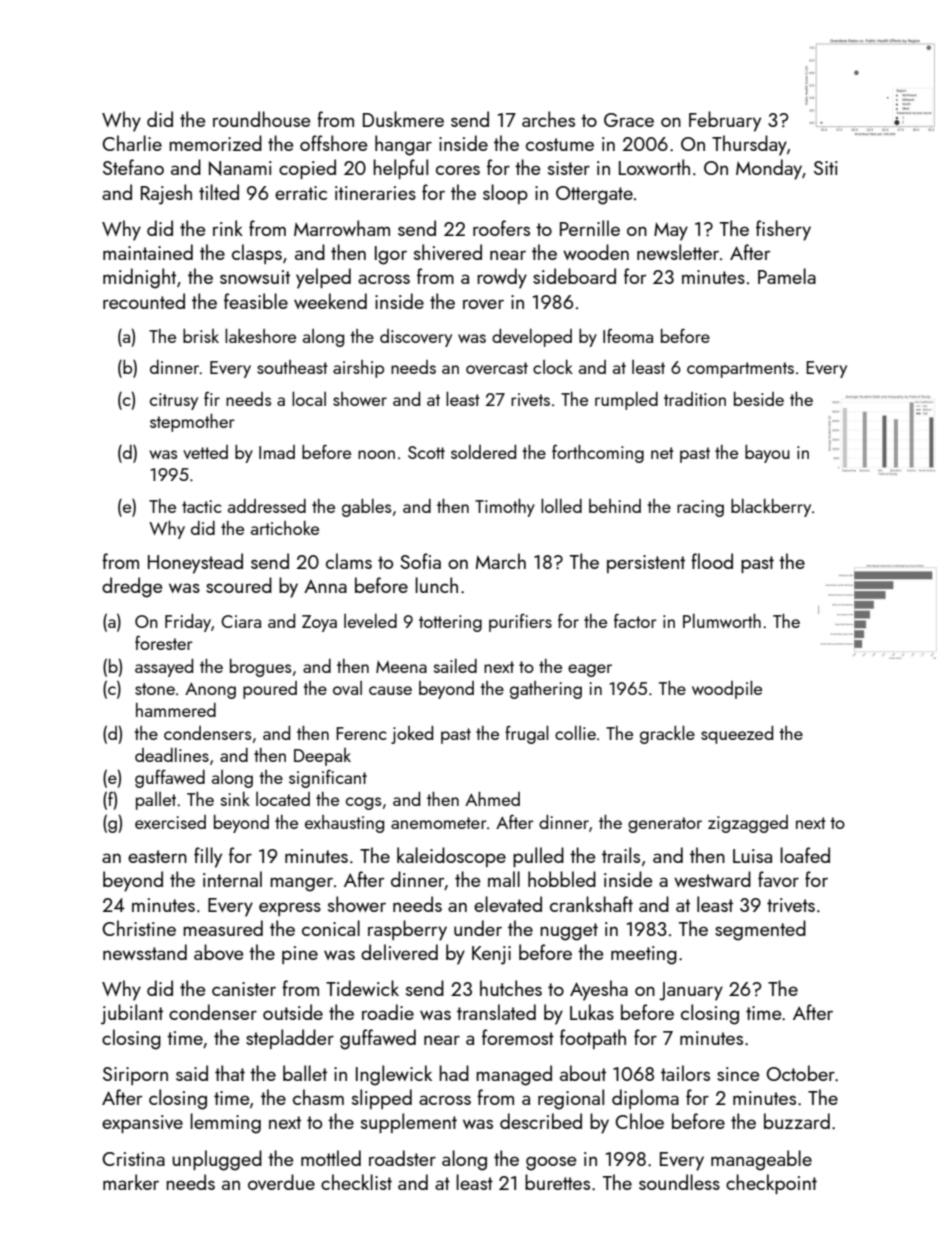  What do you see at coordinates (497, 368) in the screenshot?
I see `overcast` at bounding box center [497, 368].
